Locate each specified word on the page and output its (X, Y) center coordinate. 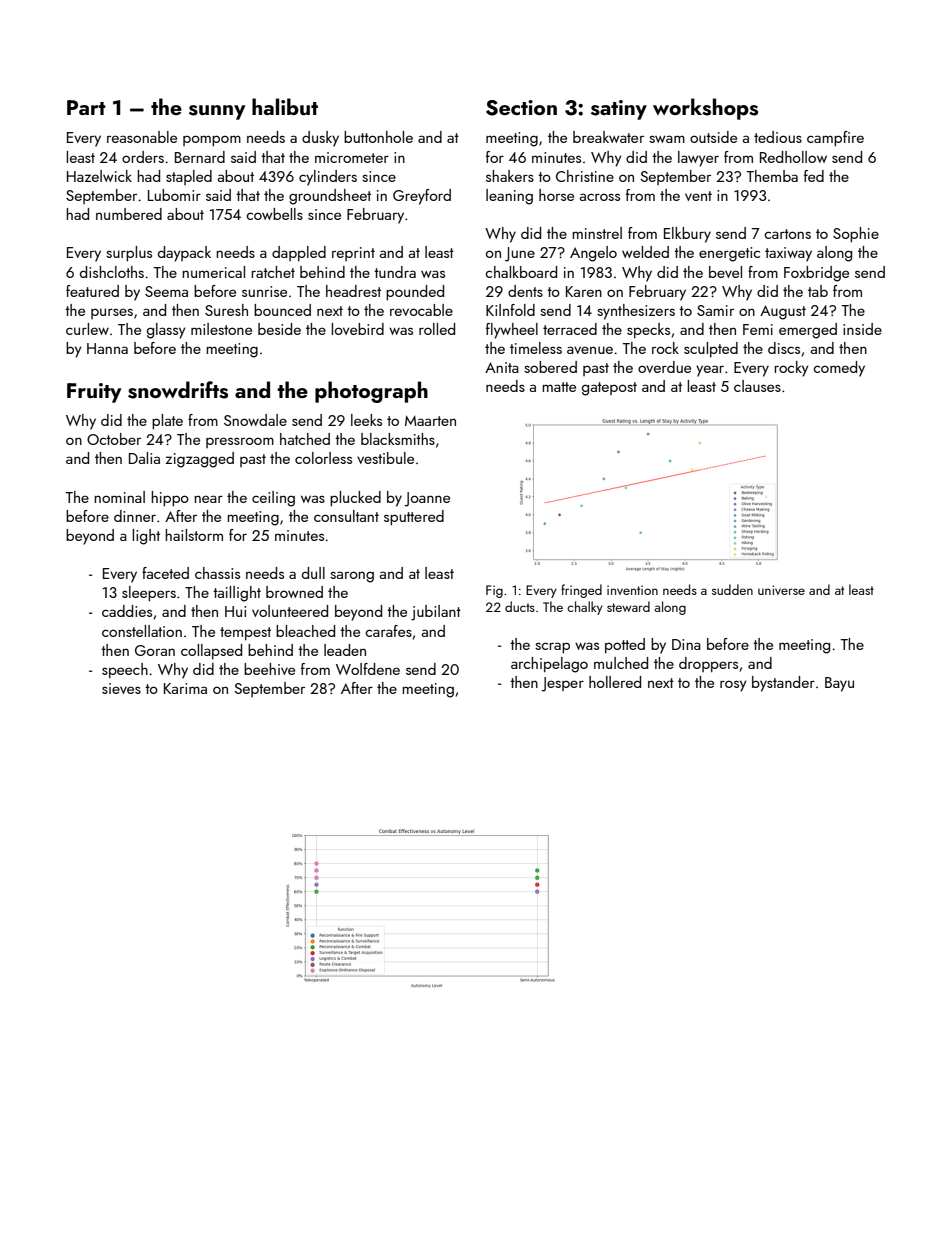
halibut (285, 106)
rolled (437, 329)
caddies (127, 611)
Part (86, 107)
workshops (705, 109)
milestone (221, 329)
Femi (758, 329)
